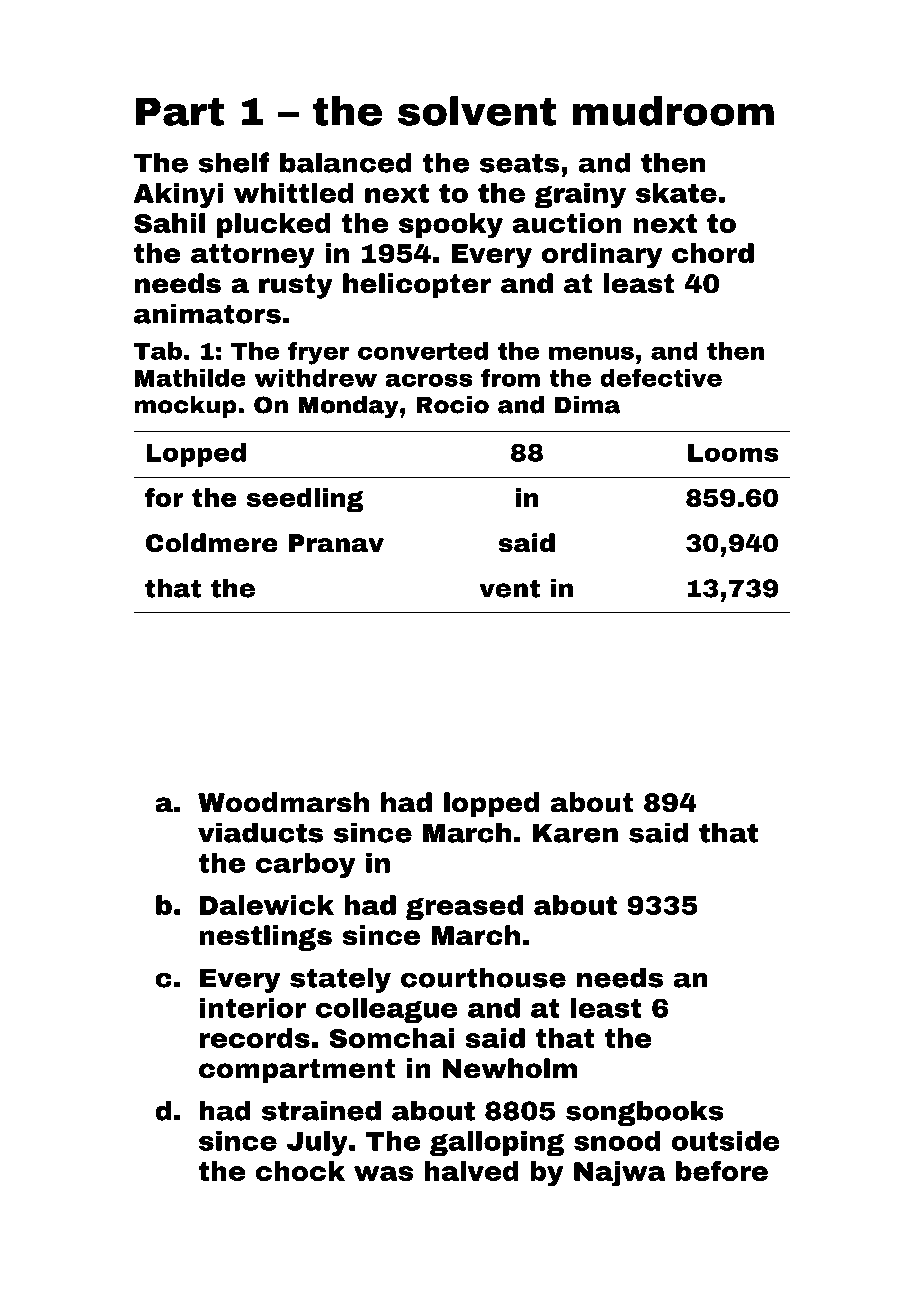  I want to click on converted, so click(423, 351).
